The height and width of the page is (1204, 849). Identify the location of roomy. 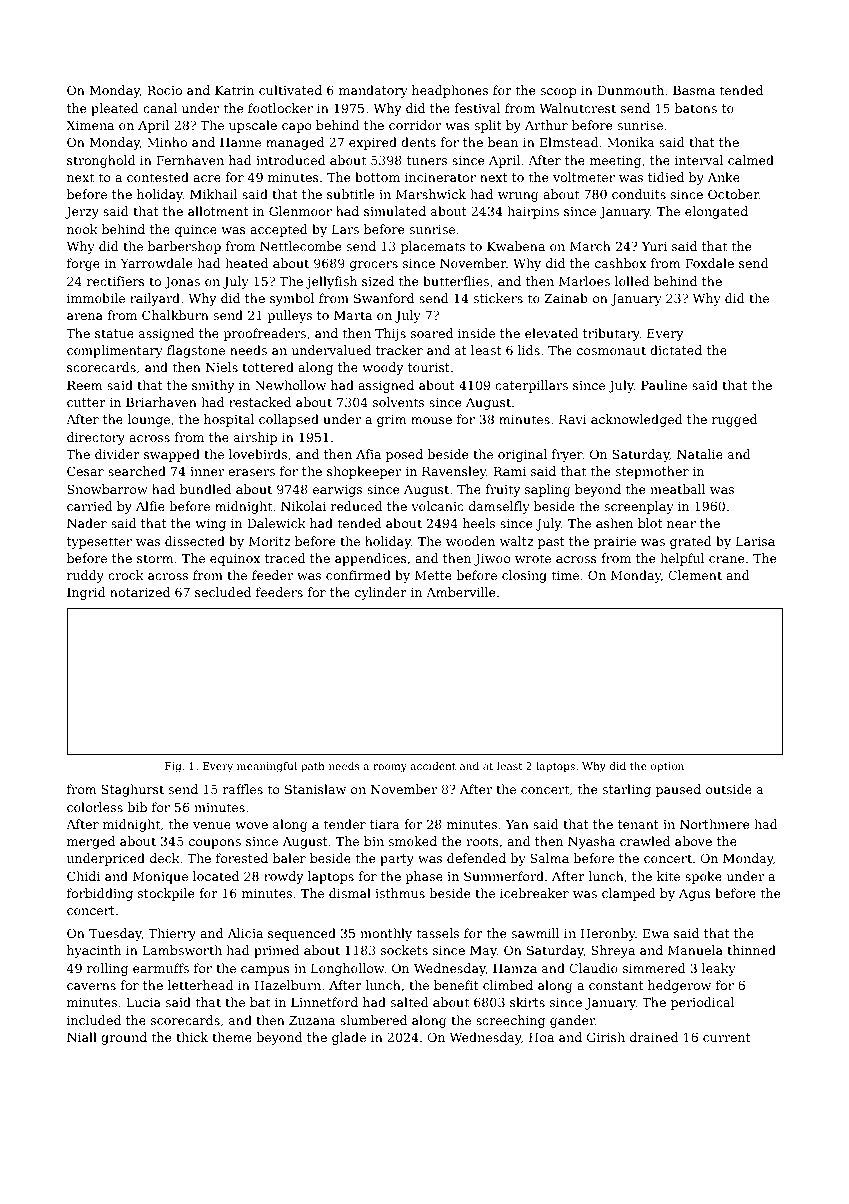
(390, 768).
